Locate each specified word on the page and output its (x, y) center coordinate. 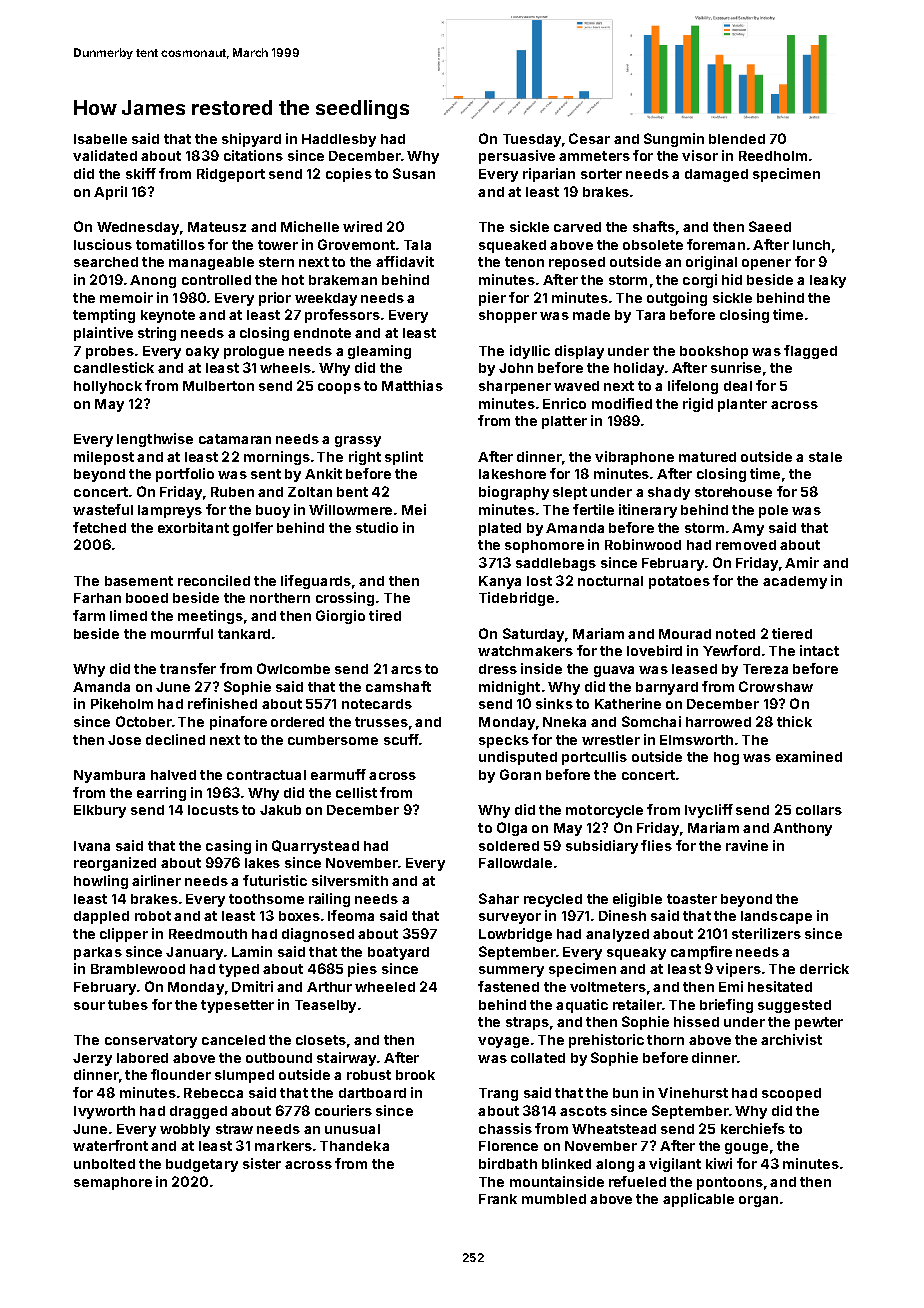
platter (564, 422)
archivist (791, 1039)
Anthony (802, 829)
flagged (810, 352)
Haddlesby (339, 140)
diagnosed (318, 935)
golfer (253, 529)
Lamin (252, 951)
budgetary (202, 1165)
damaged (716, 175)
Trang (498, 1094)
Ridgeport (231, 175)
